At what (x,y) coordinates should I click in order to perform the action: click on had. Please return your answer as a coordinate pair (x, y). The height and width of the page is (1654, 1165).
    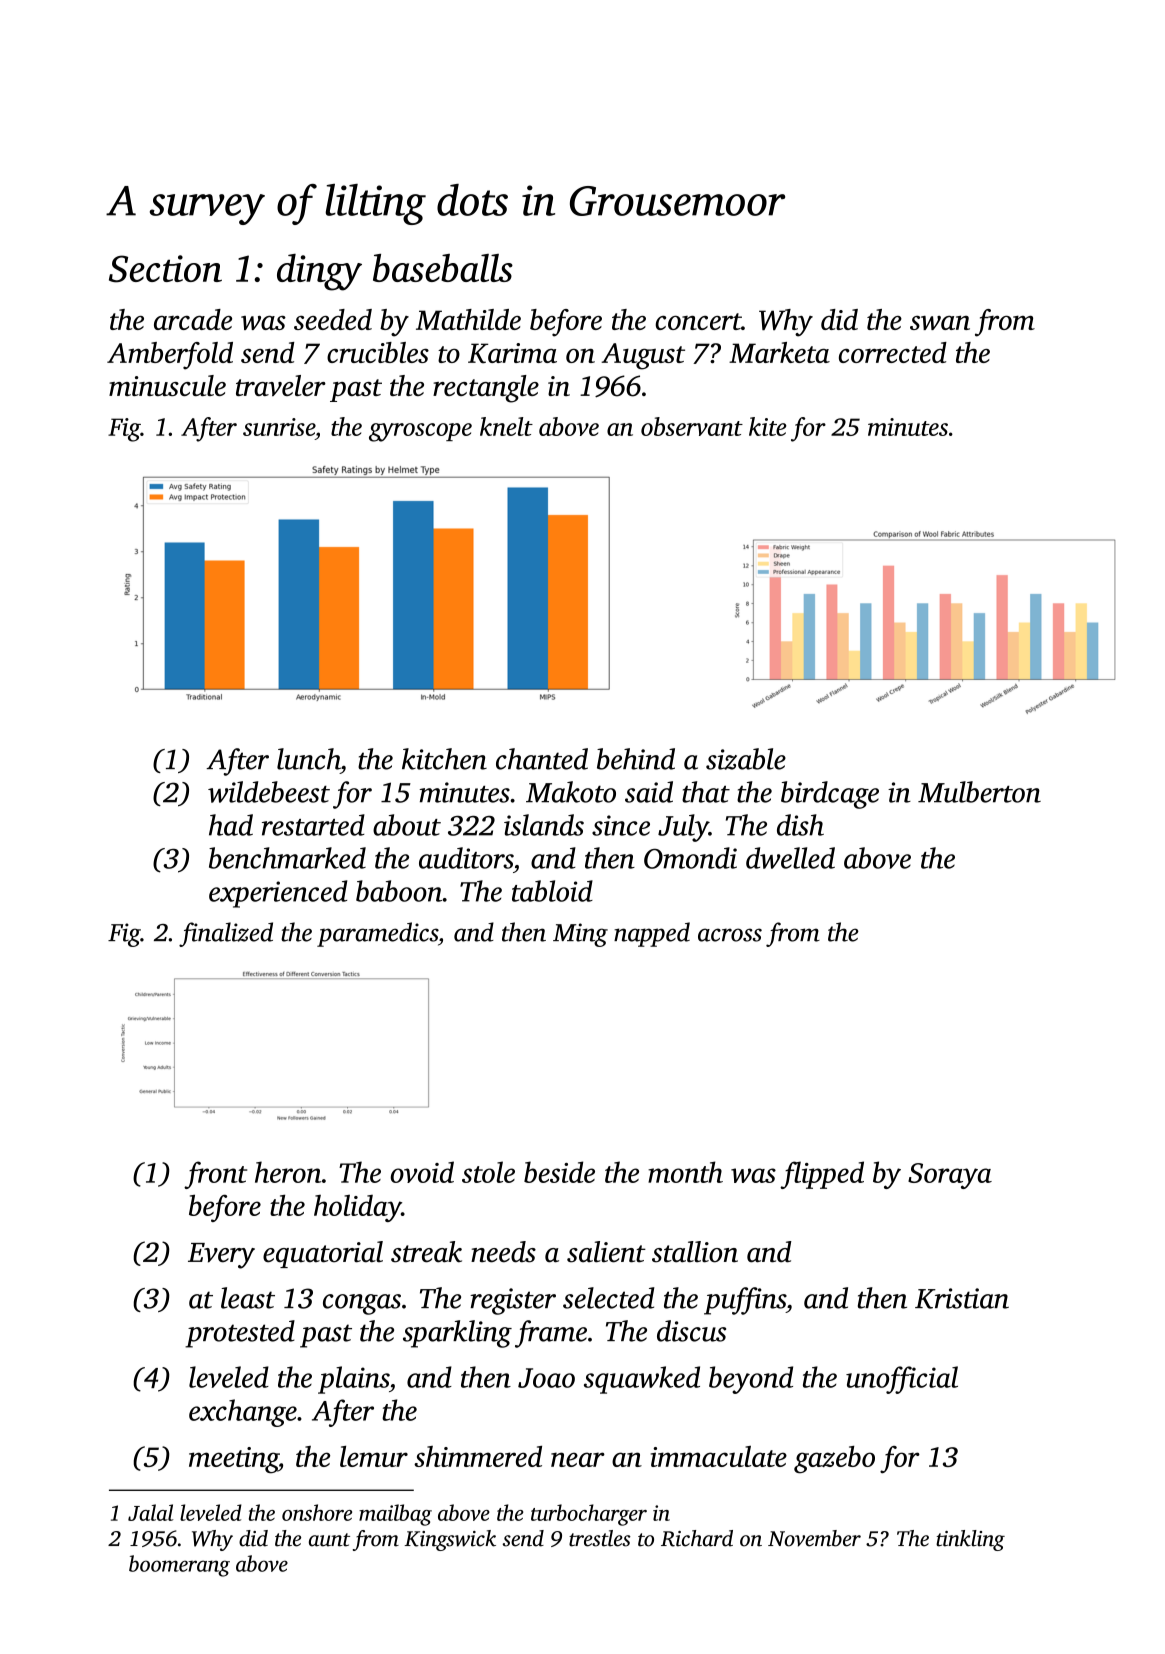
    Looking at the image, I should click on (231, 825).
